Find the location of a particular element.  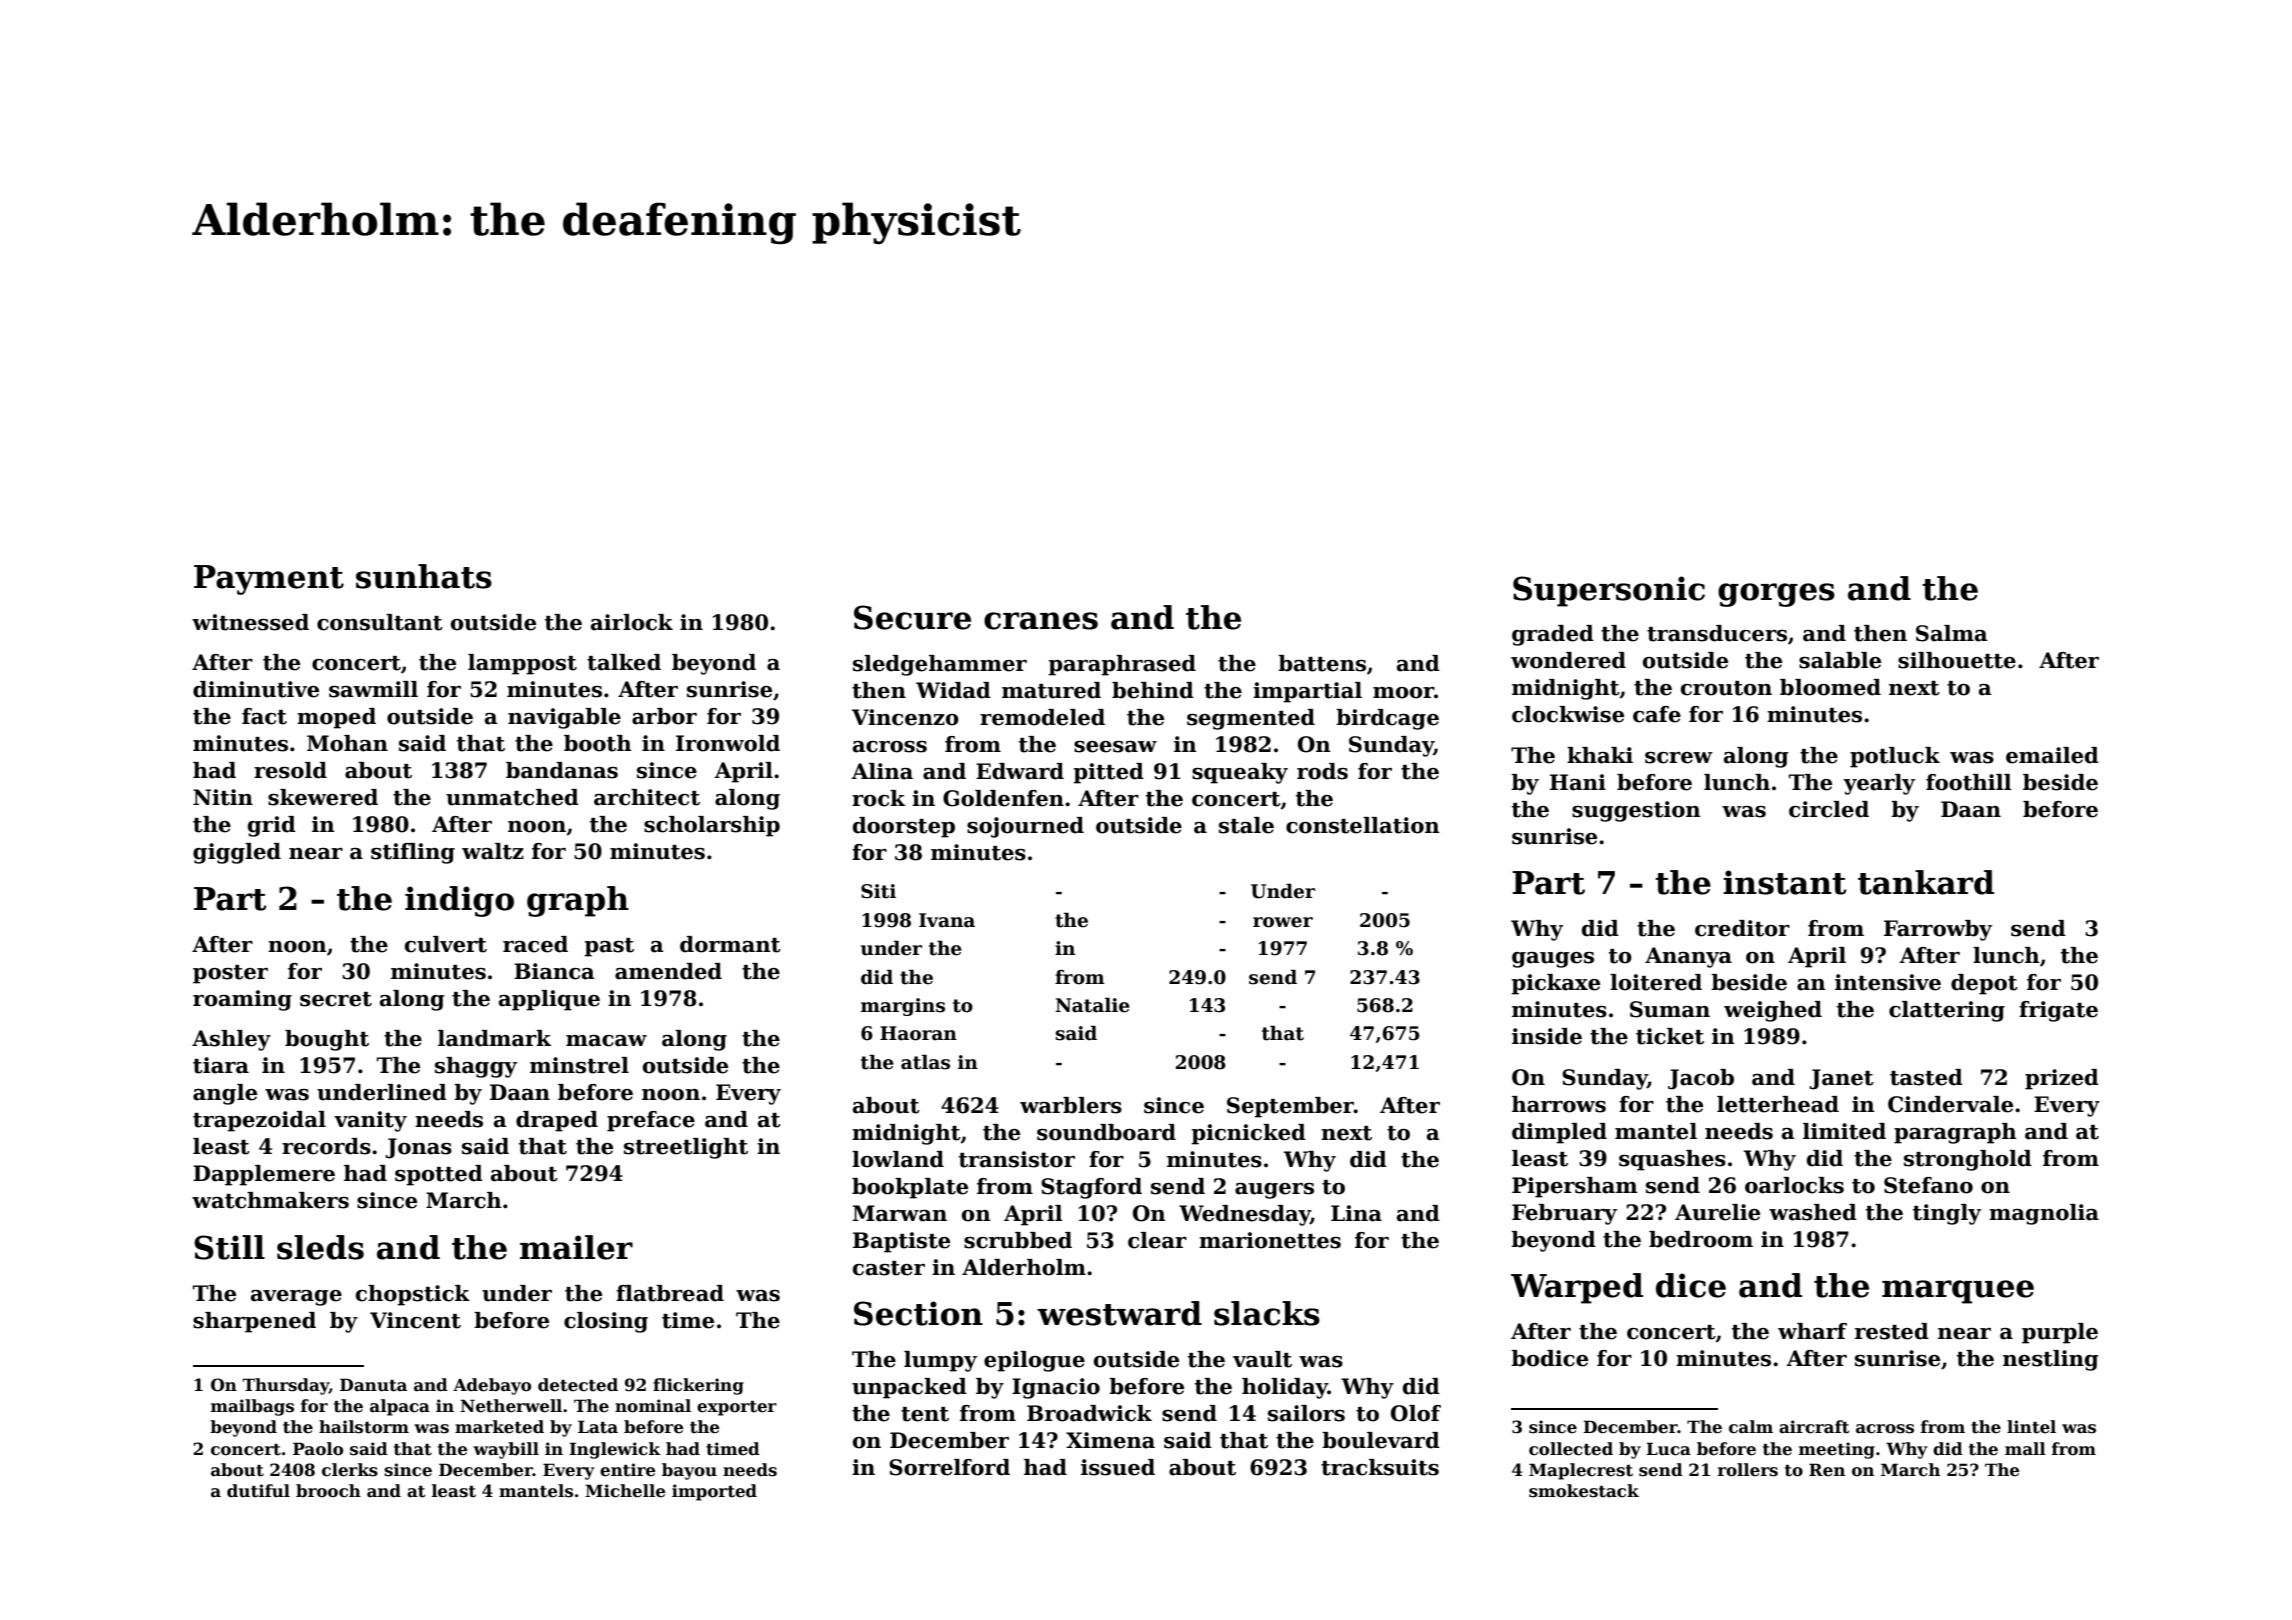

warblers is located at coordinates (1071, 1105).
